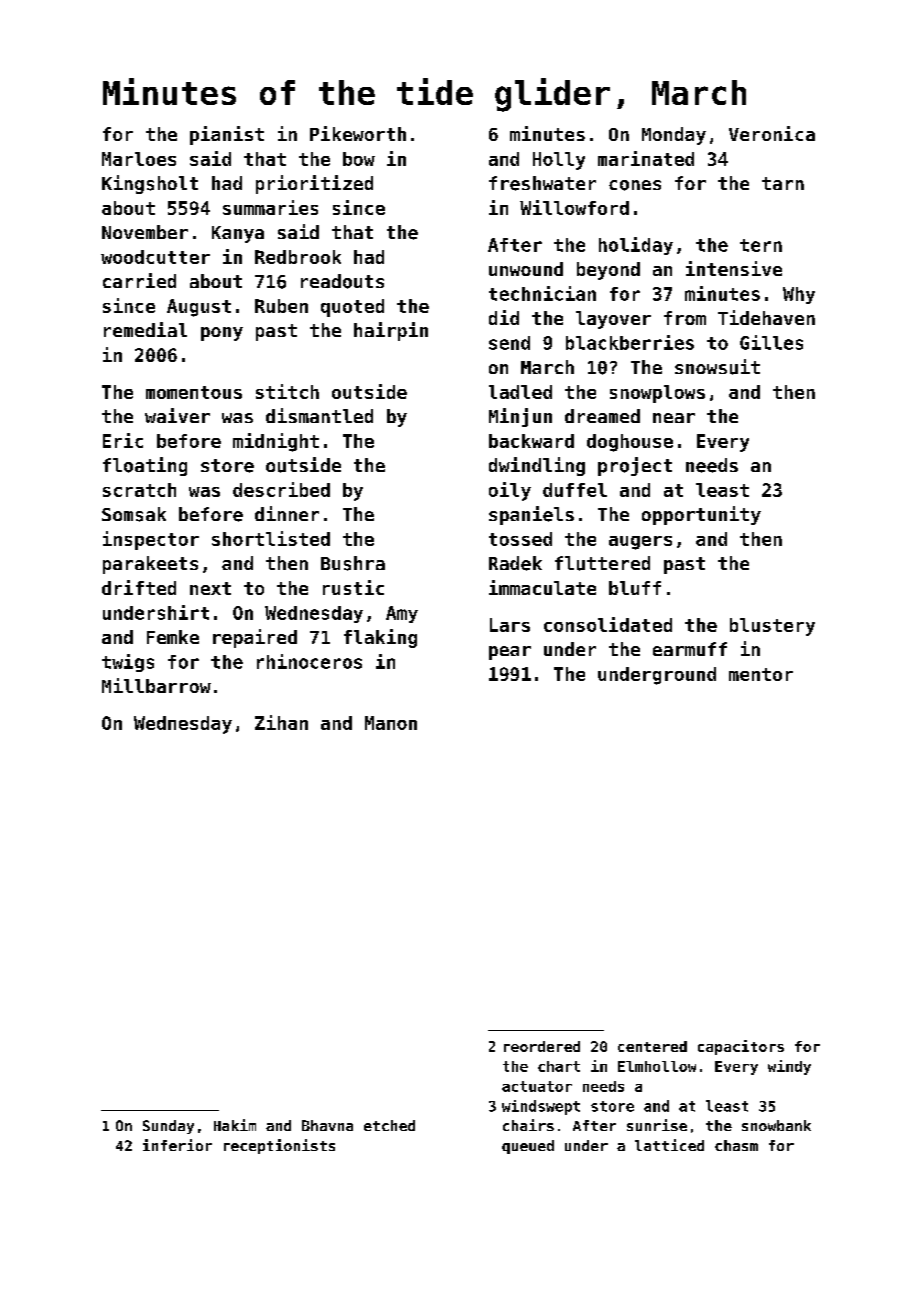 The width and height of the image is (924, 1311). What do you see at coordinates (391, 723) in the image?
I see `Manon` at bounding box center [391, 723].
